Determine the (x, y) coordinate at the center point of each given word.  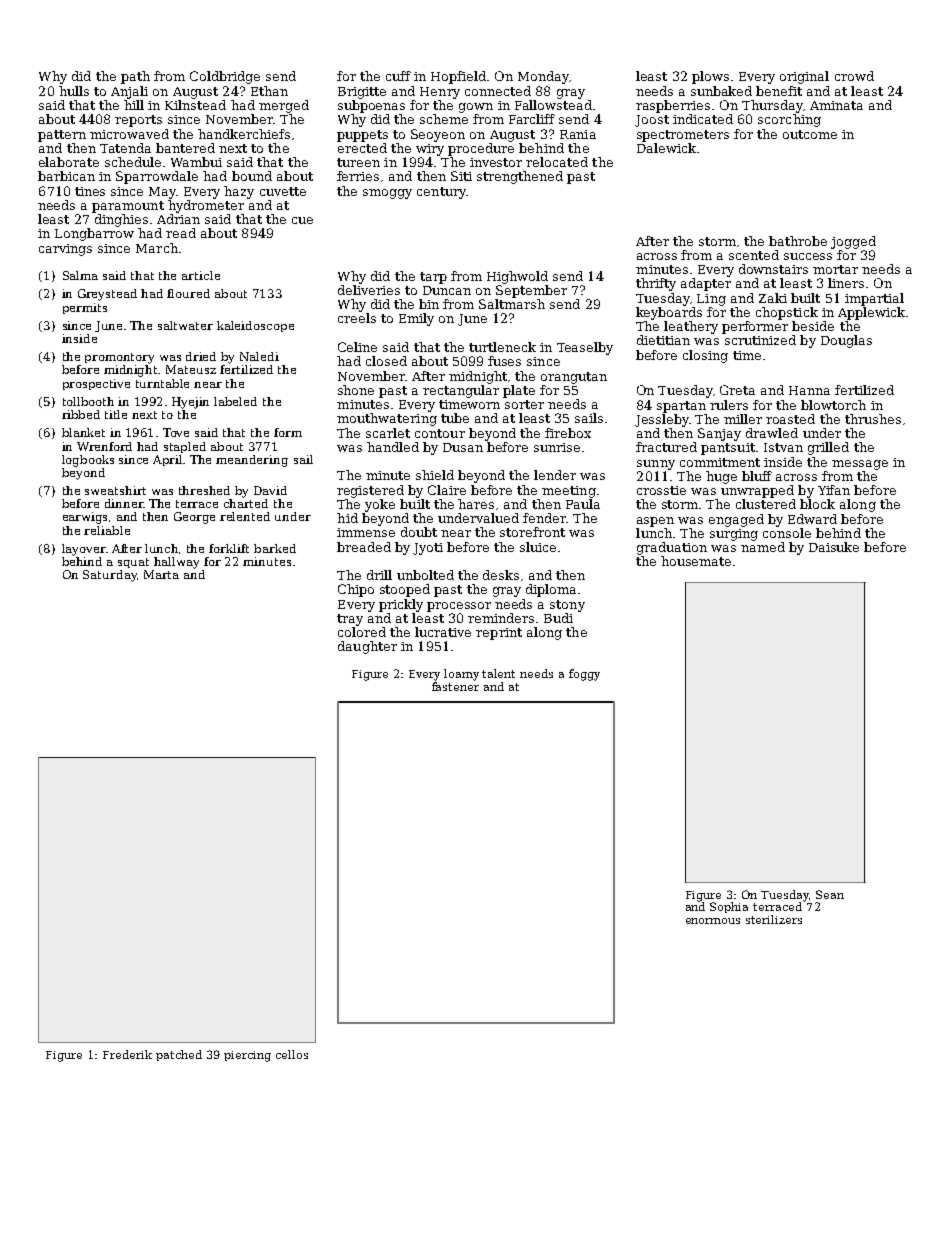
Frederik (127, 1054)
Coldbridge (225, 77)
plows (710, 77)
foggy (584, 675)
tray (350, 620)
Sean (830, 894)
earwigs (85, 518)
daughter (367, 647)
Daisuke (834, 547)
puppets (362, 136)
